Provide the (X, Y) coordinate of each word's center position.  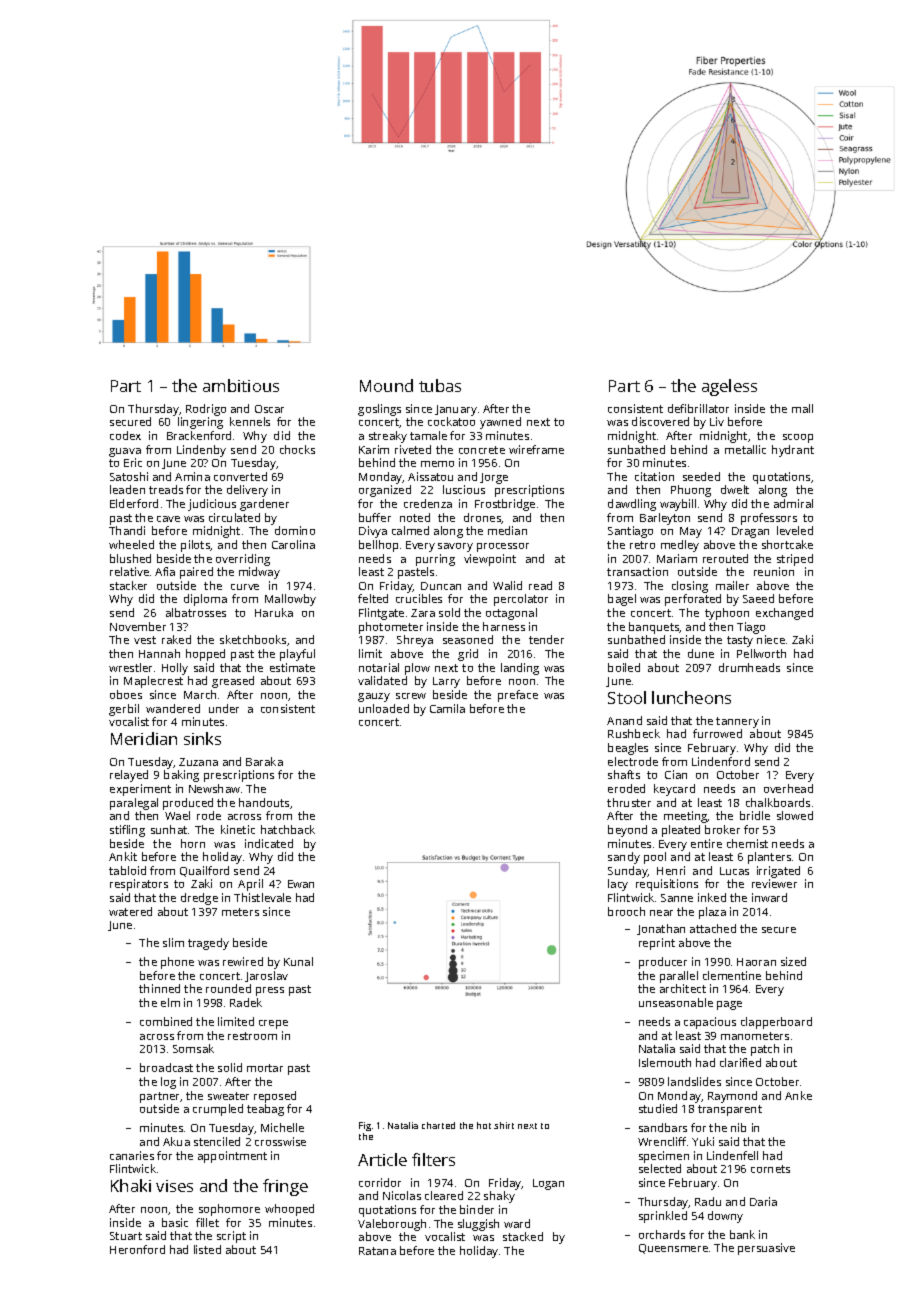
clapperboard (776, 1023)
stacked (523, 1236)
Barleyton (665, 519)
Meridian (144, 738)
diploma (205, 600)
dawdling (632, 505)
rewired (243, 961)
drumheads (749, 667)
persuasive (766, 1249)
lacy (618, 885)
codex (125, 435)
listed (207, 1249)
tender (546, 639)
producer (663, 963)
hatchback (288, 829)
